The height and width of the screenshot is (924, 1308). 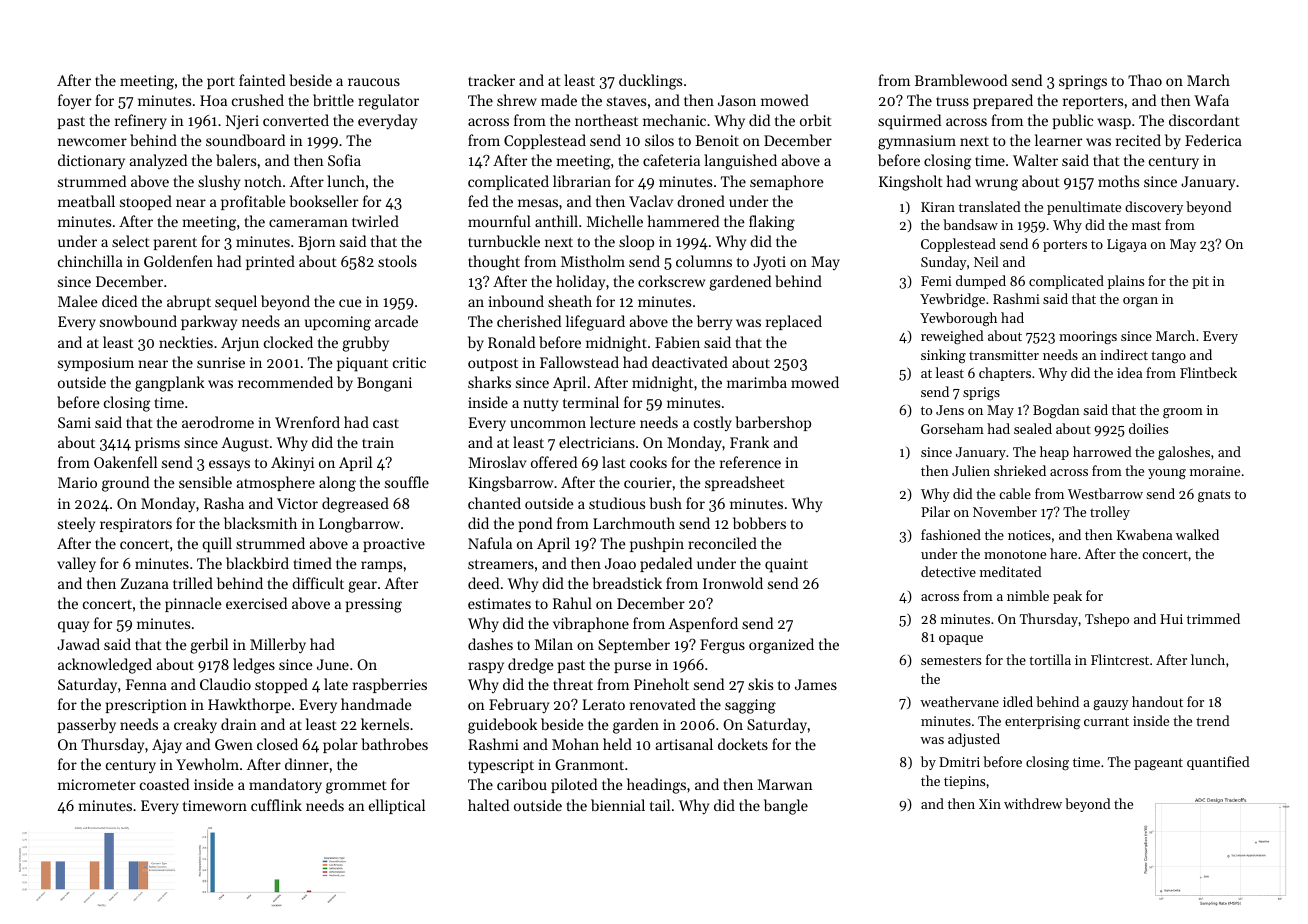 I want to click on currant, so click(x=1106, y=721).
